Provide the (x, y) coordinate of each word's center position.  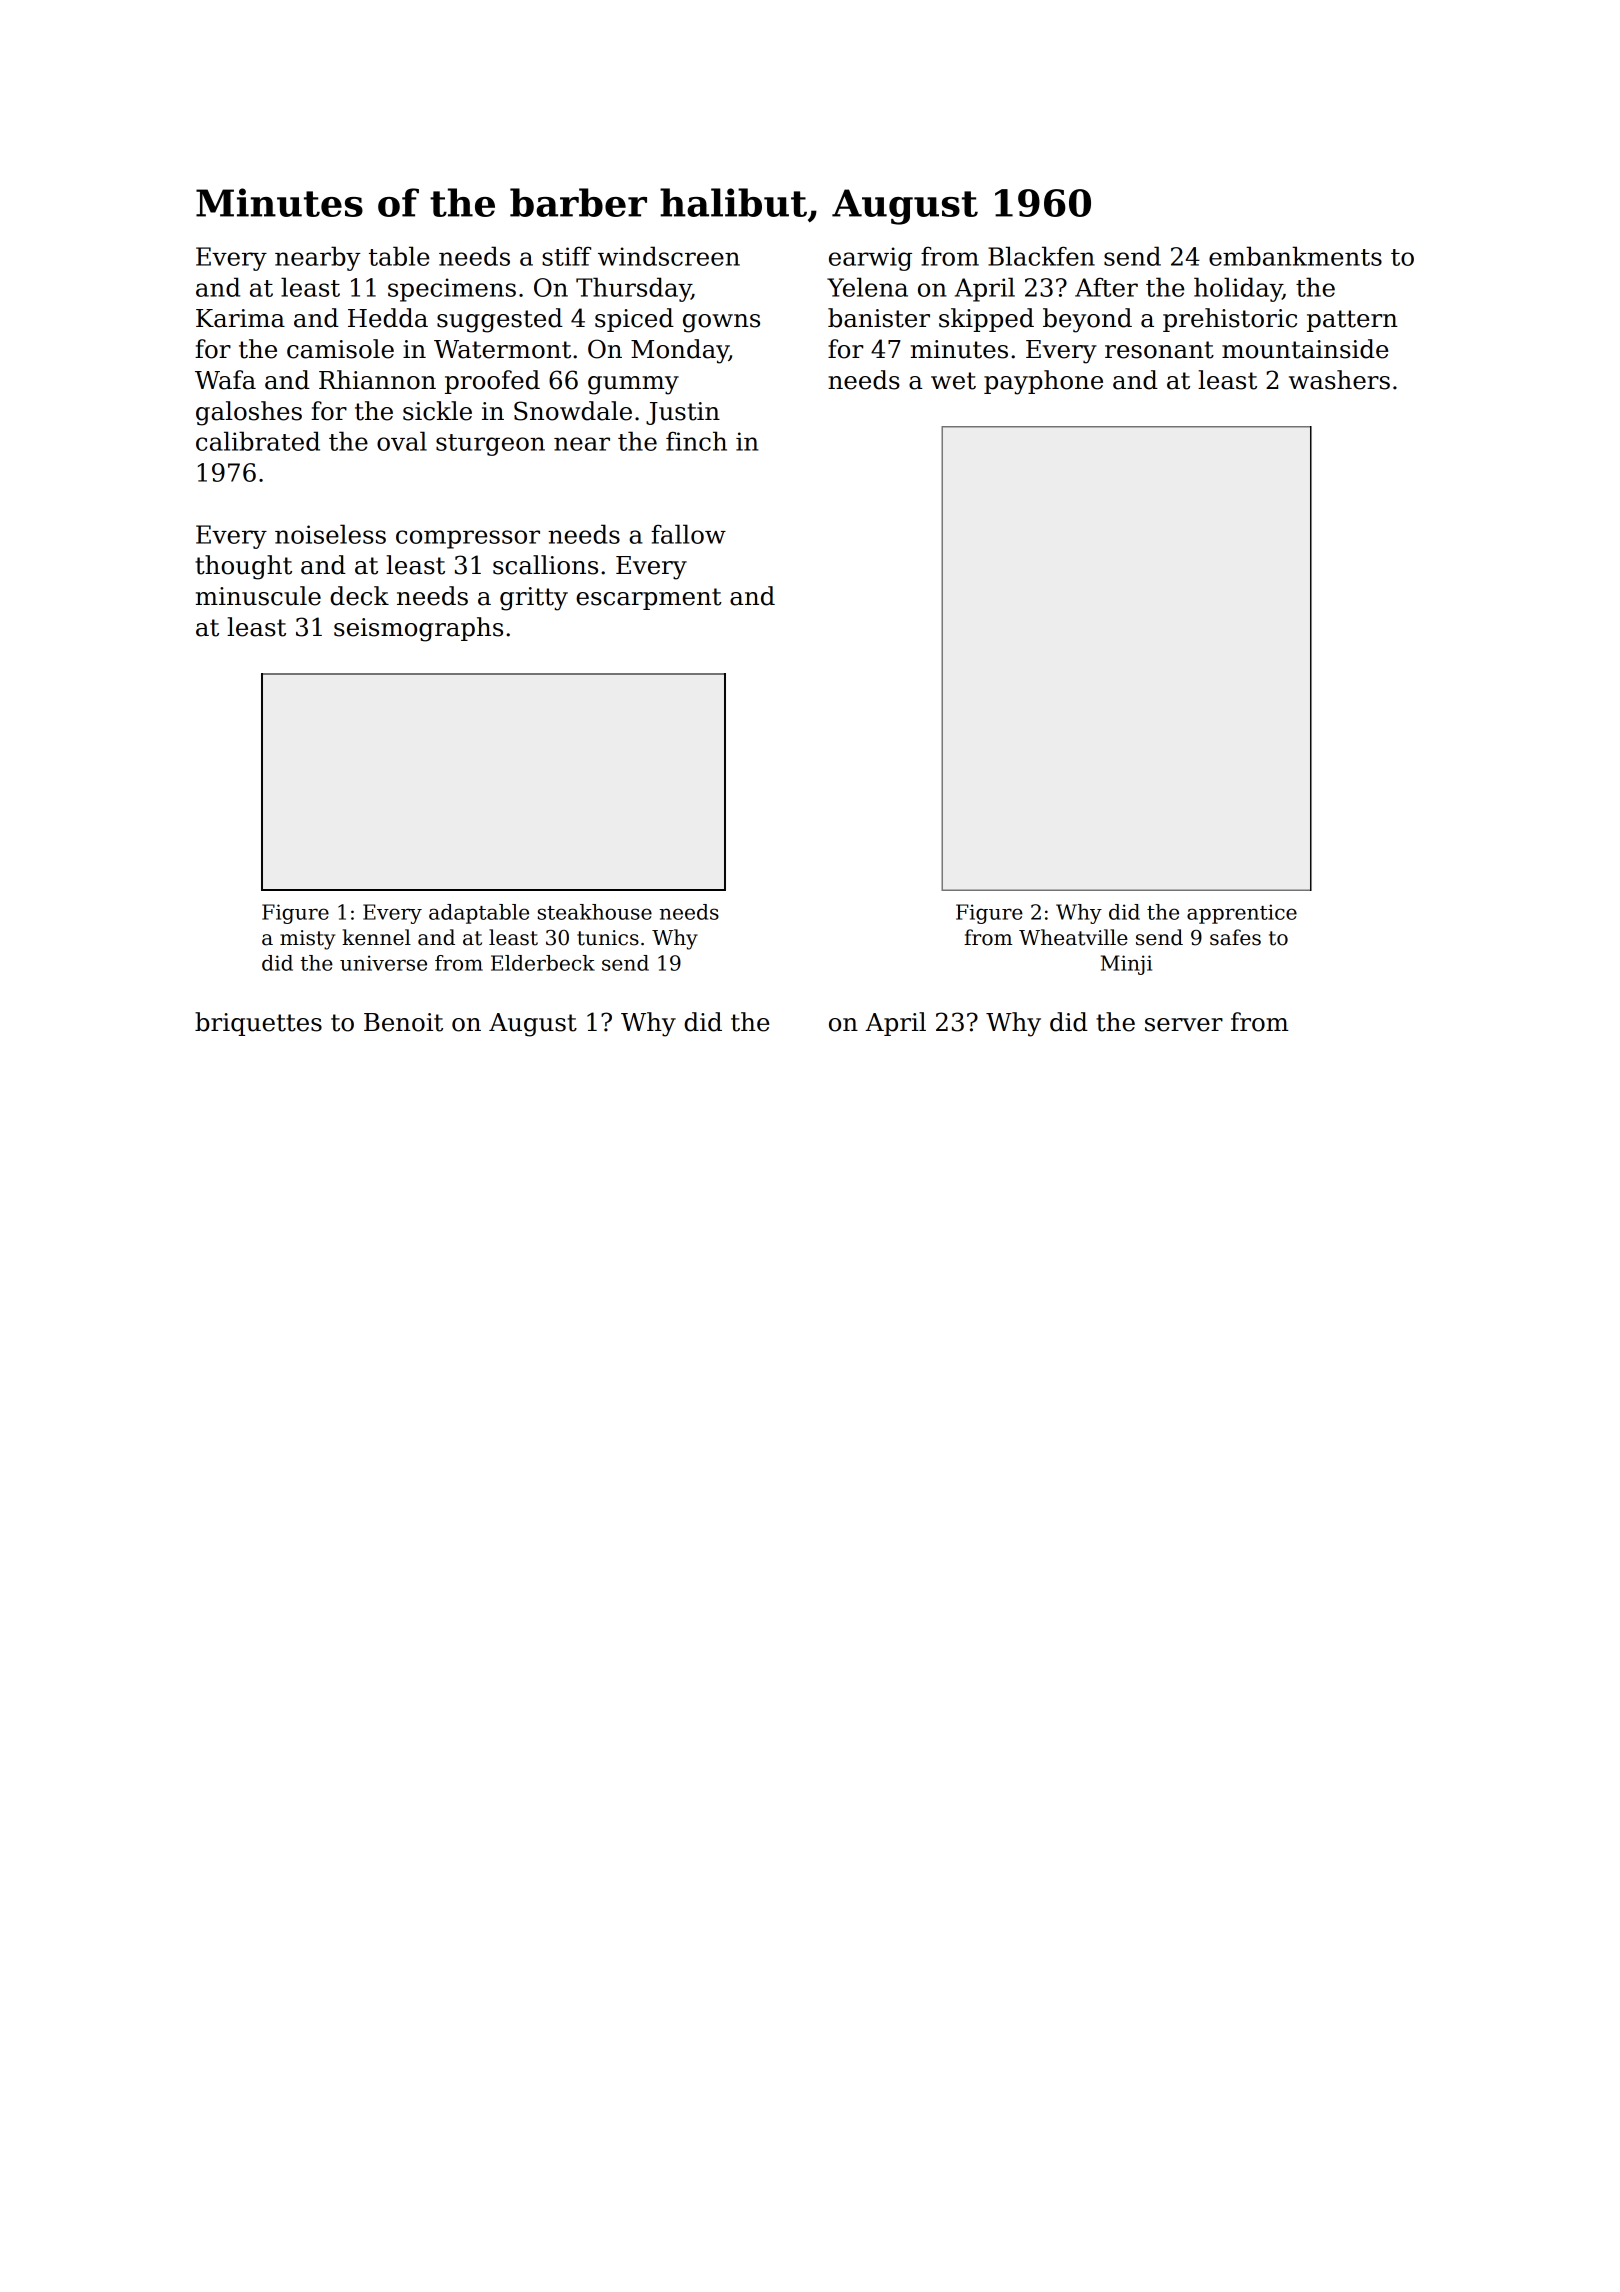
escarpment (649, 599)
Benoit (403, 1022)
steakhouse (595, 912)
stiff (566, 256)
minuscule (258, 596)
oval (402, 441)
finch (696, 441)
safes (1235, 937)
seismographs (418, 629)
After (1106, 287)
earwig (870, 259)
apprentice (1242, 914)
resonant (1159, 350)
